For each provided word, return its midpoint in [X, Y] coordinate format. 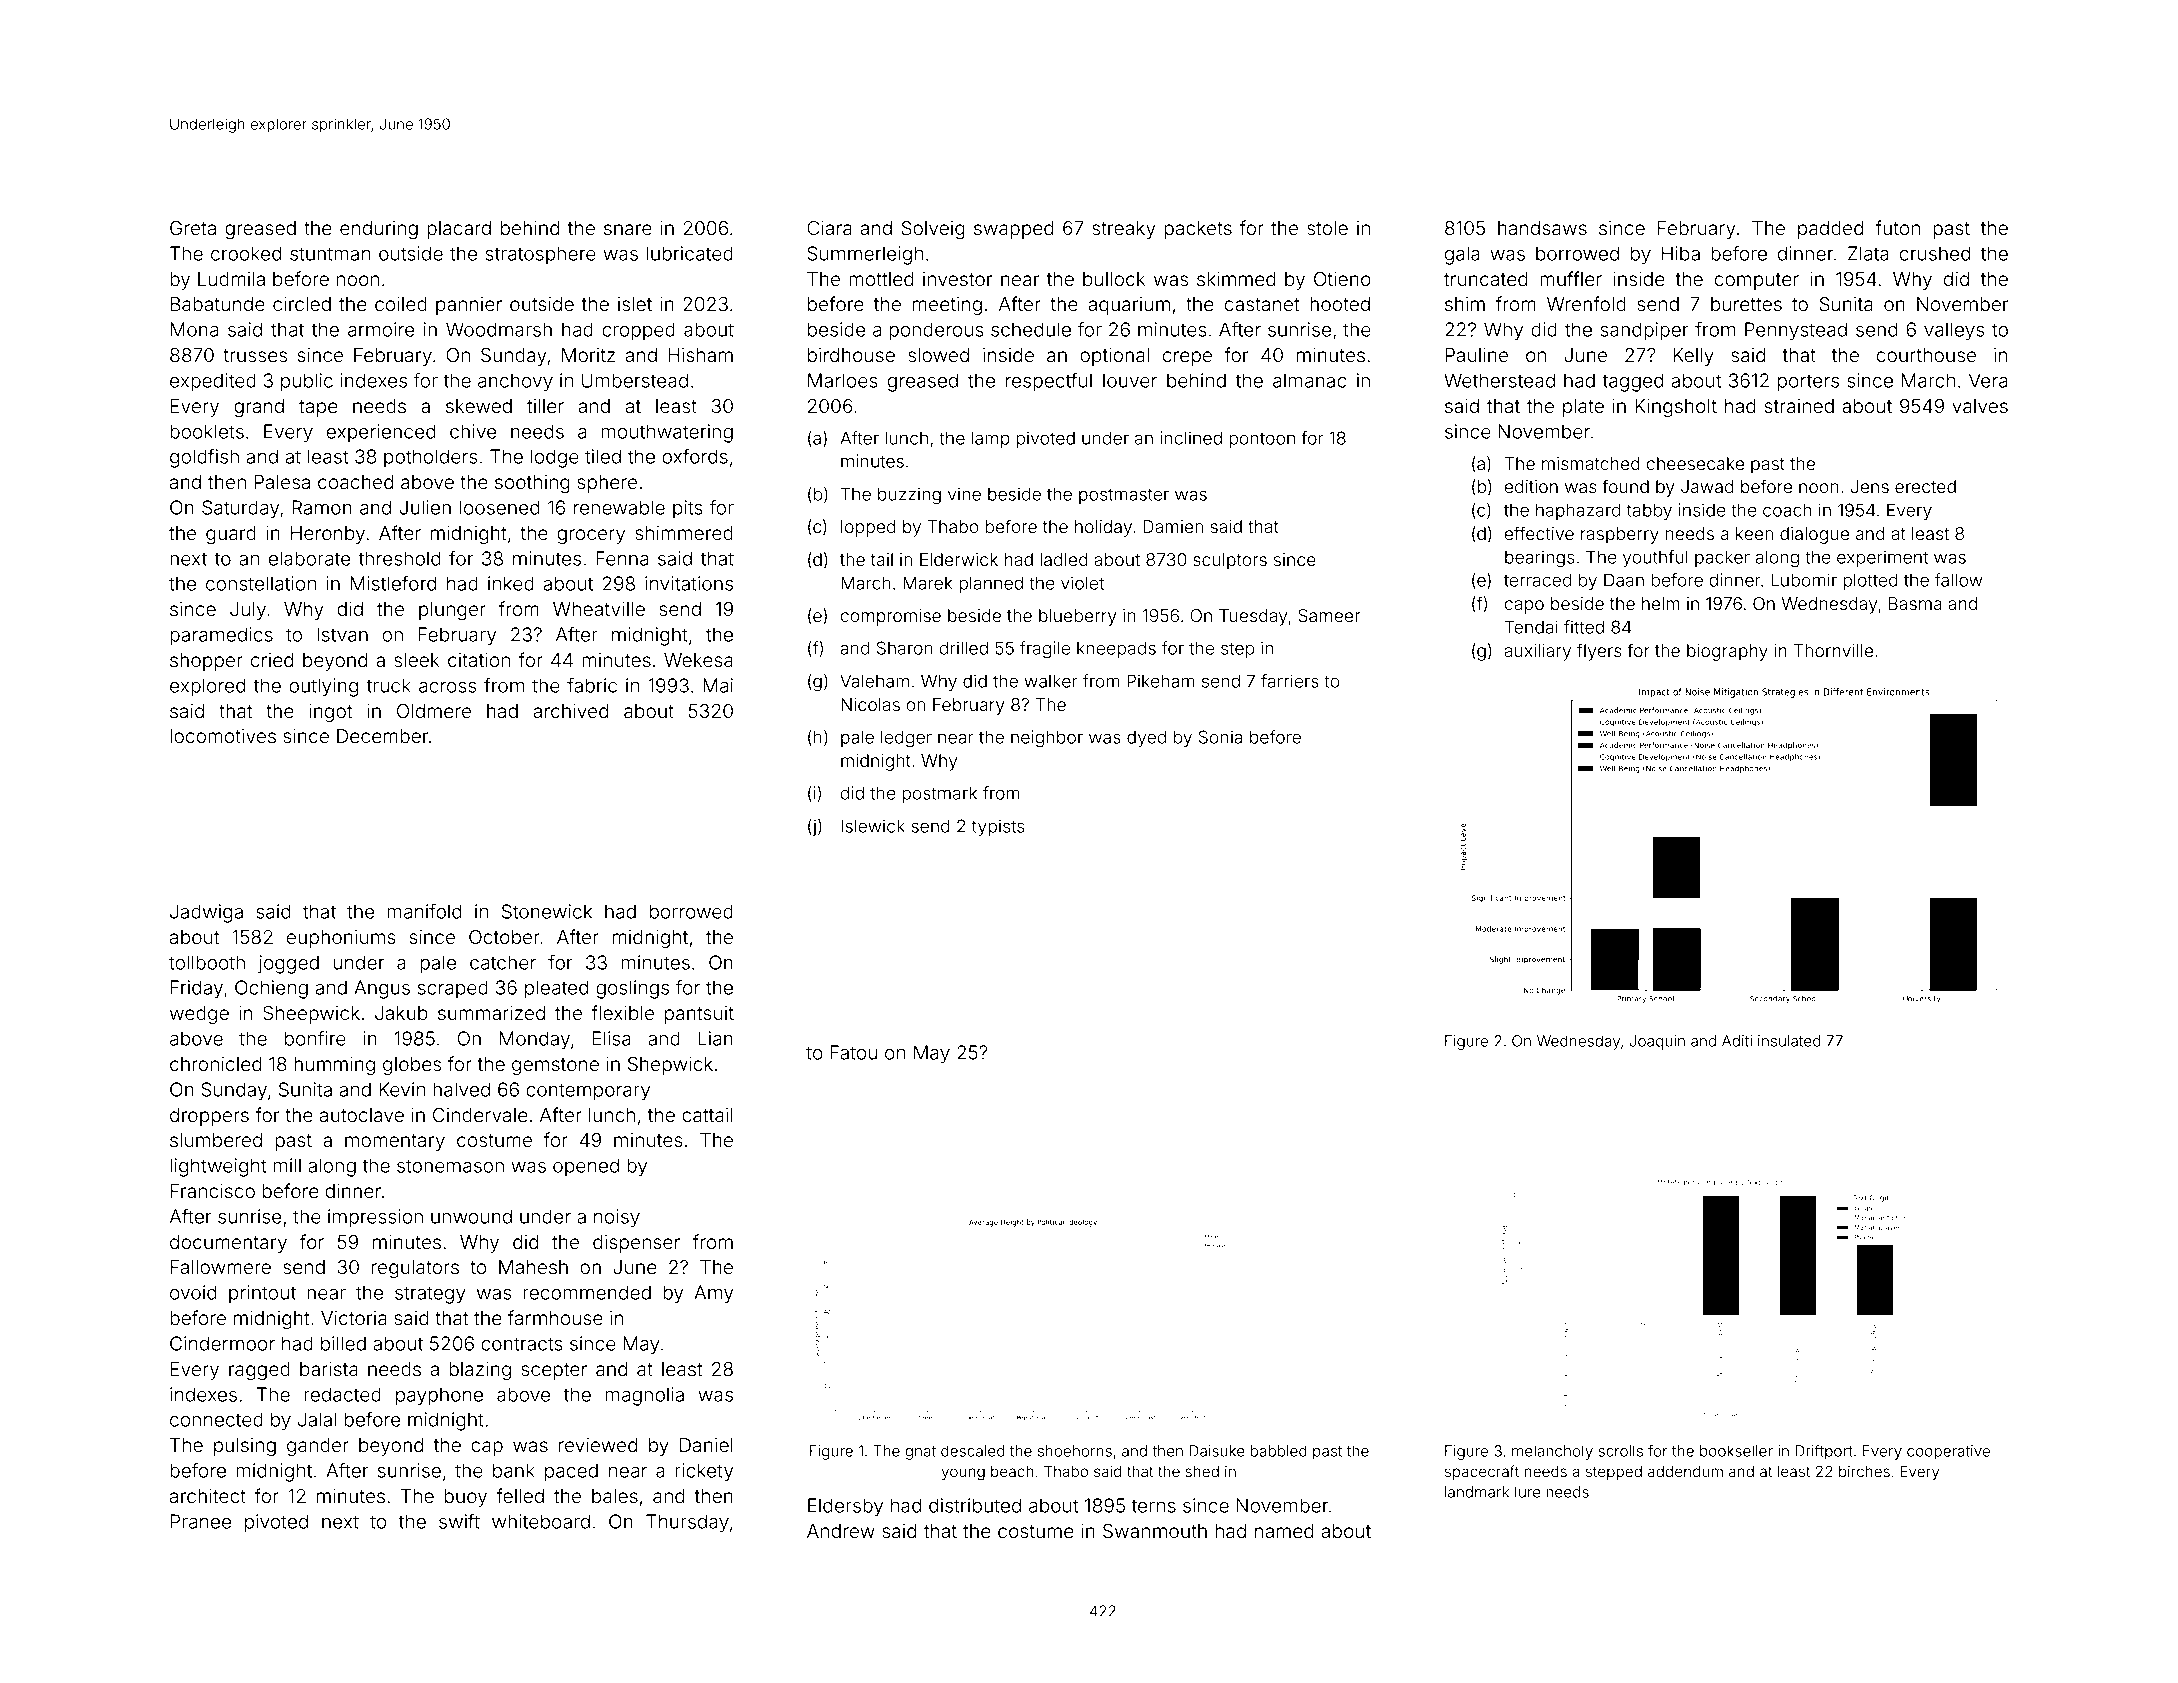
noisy [617, 1218]
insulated [1789, 1041]
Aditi [1737, 1041]
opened [586, 1167]
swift [459, 1521]
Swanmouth [1155, 1531]
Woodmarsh [499, 329]
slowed [938, 355]
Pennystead [1796, 331]
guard [231, 535]
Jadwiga [206, 913]
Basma [1915, 603]
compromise [891, 617]
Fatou [853, 1052]
